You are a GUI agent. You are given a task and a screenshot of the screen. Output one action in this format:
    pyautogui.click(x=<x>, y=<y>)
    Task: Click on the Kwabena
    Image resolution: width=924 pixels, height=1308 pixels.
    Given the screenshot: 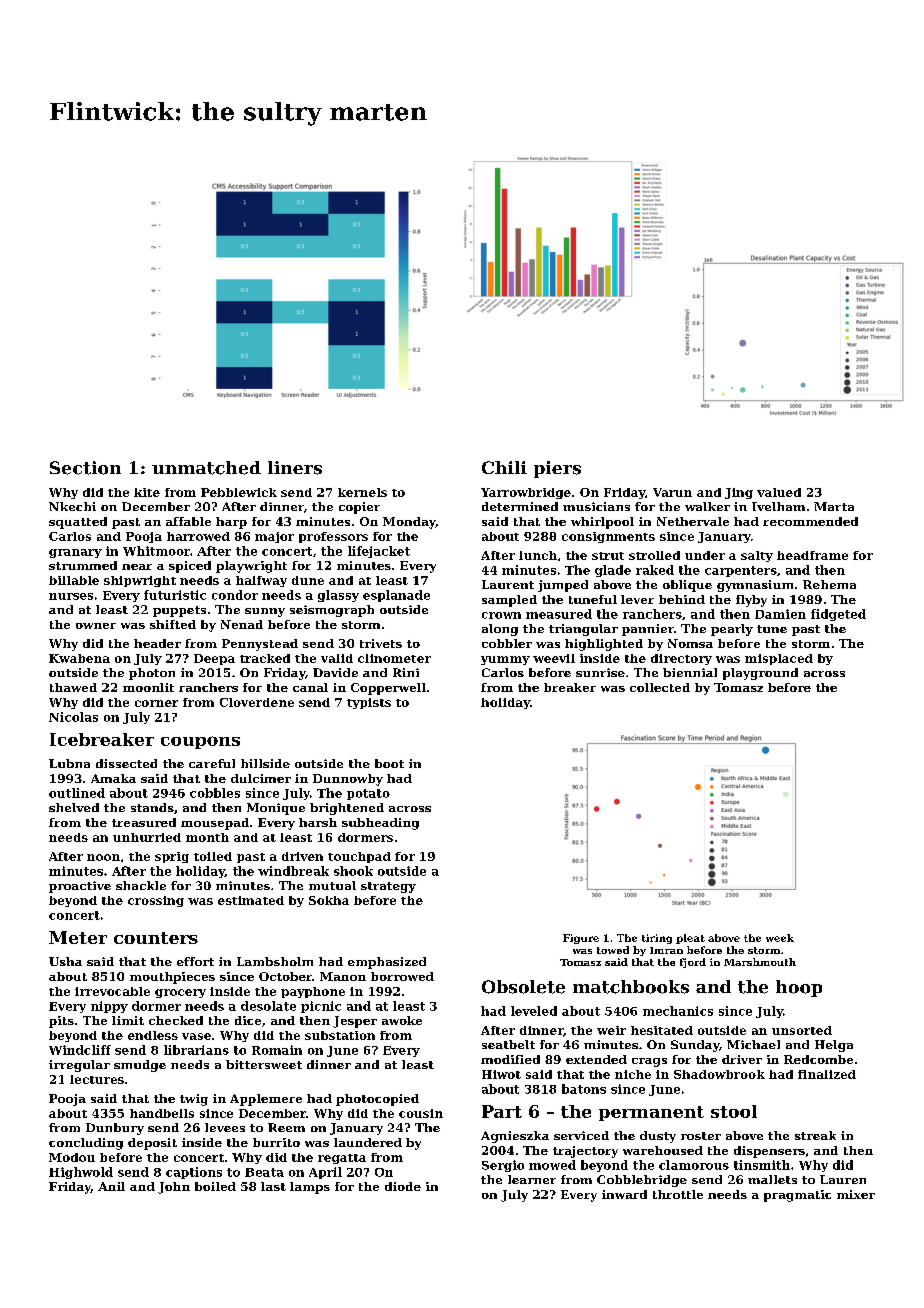 What is the action you would take?
    pyautogui.click(x=79, y=658)
